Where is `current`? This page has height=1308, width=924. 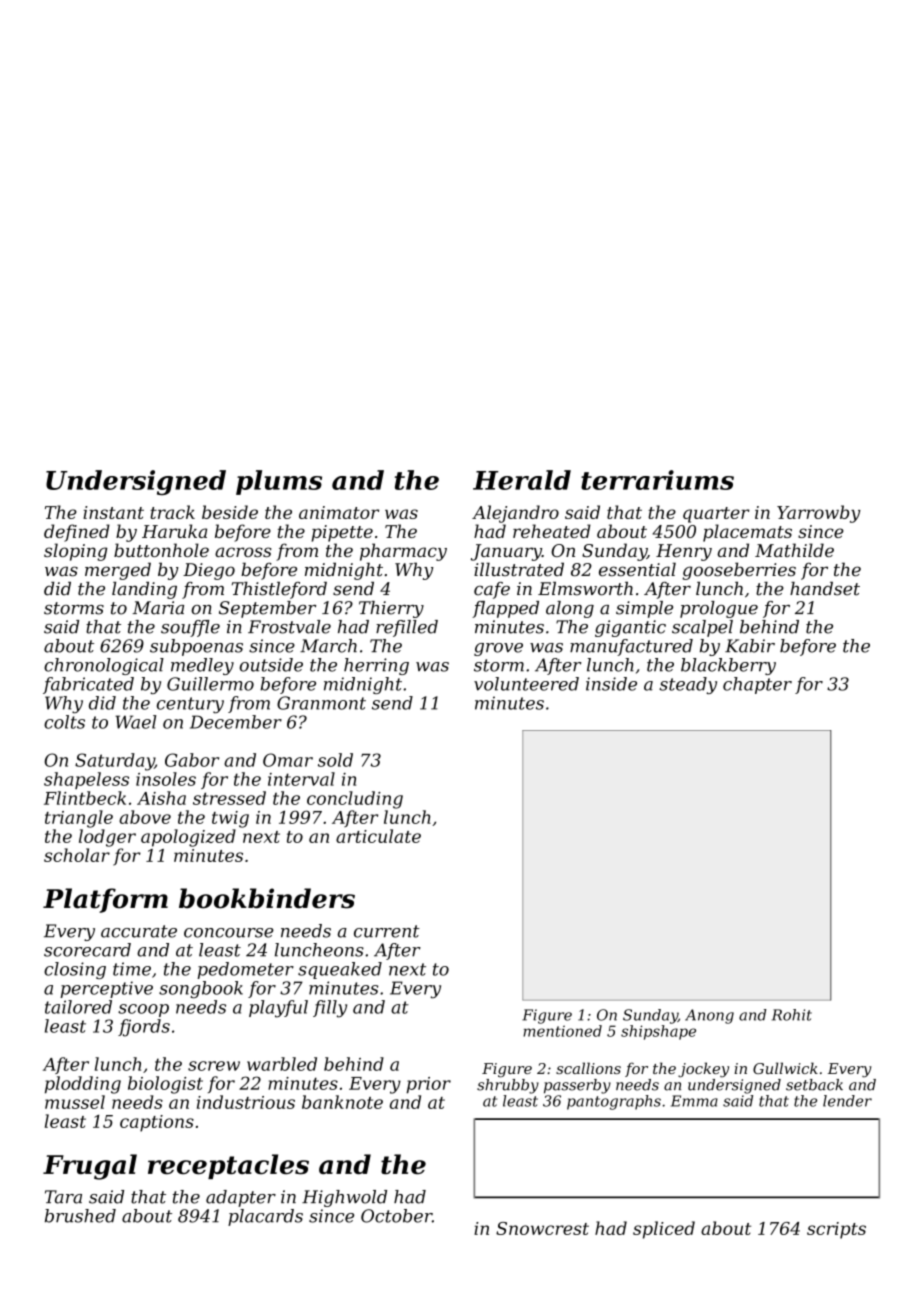
current is located at coordinates (387, 931).
